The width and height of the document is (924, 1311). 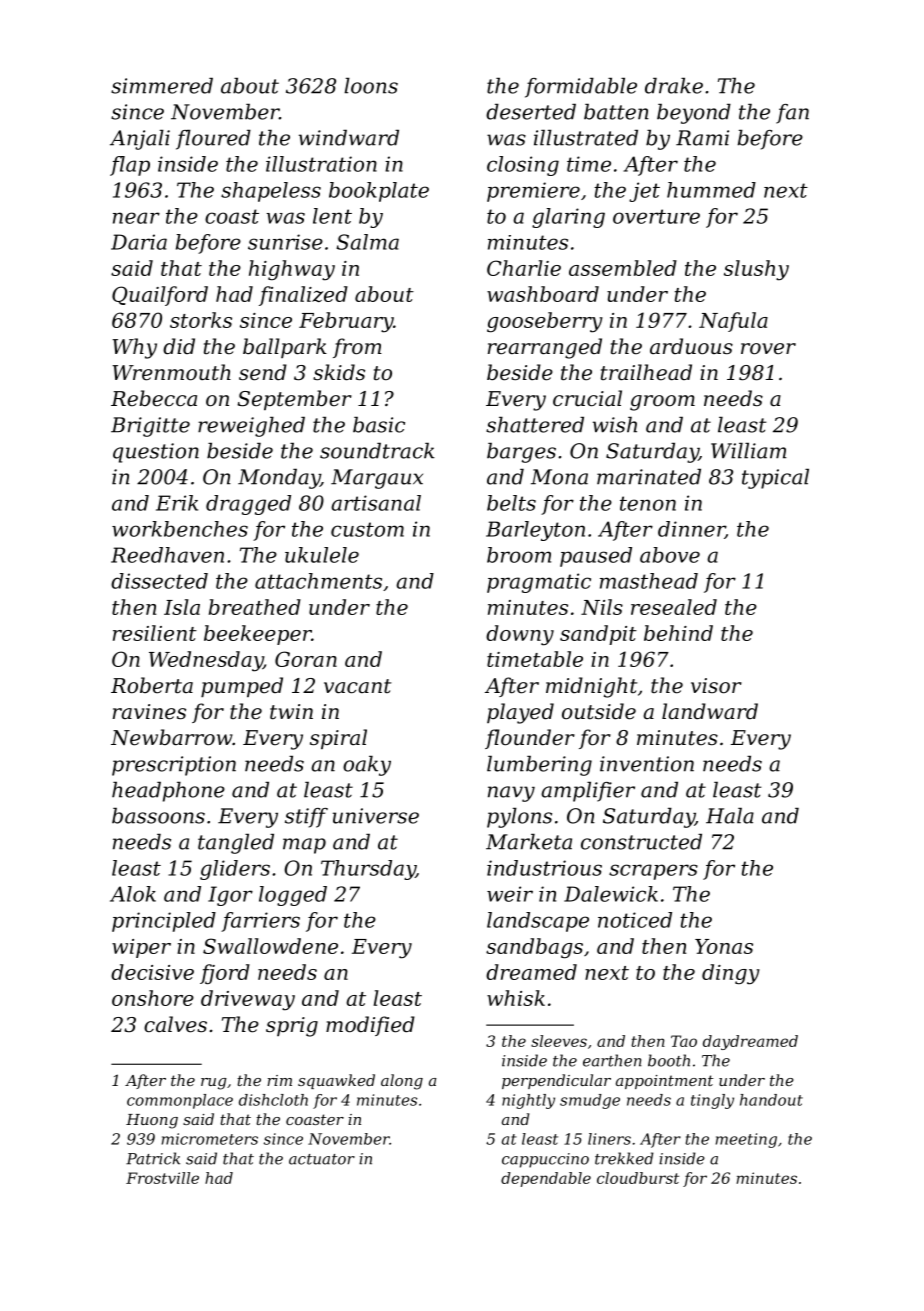 I want to click on calves, so click(x=175, y=1024).
